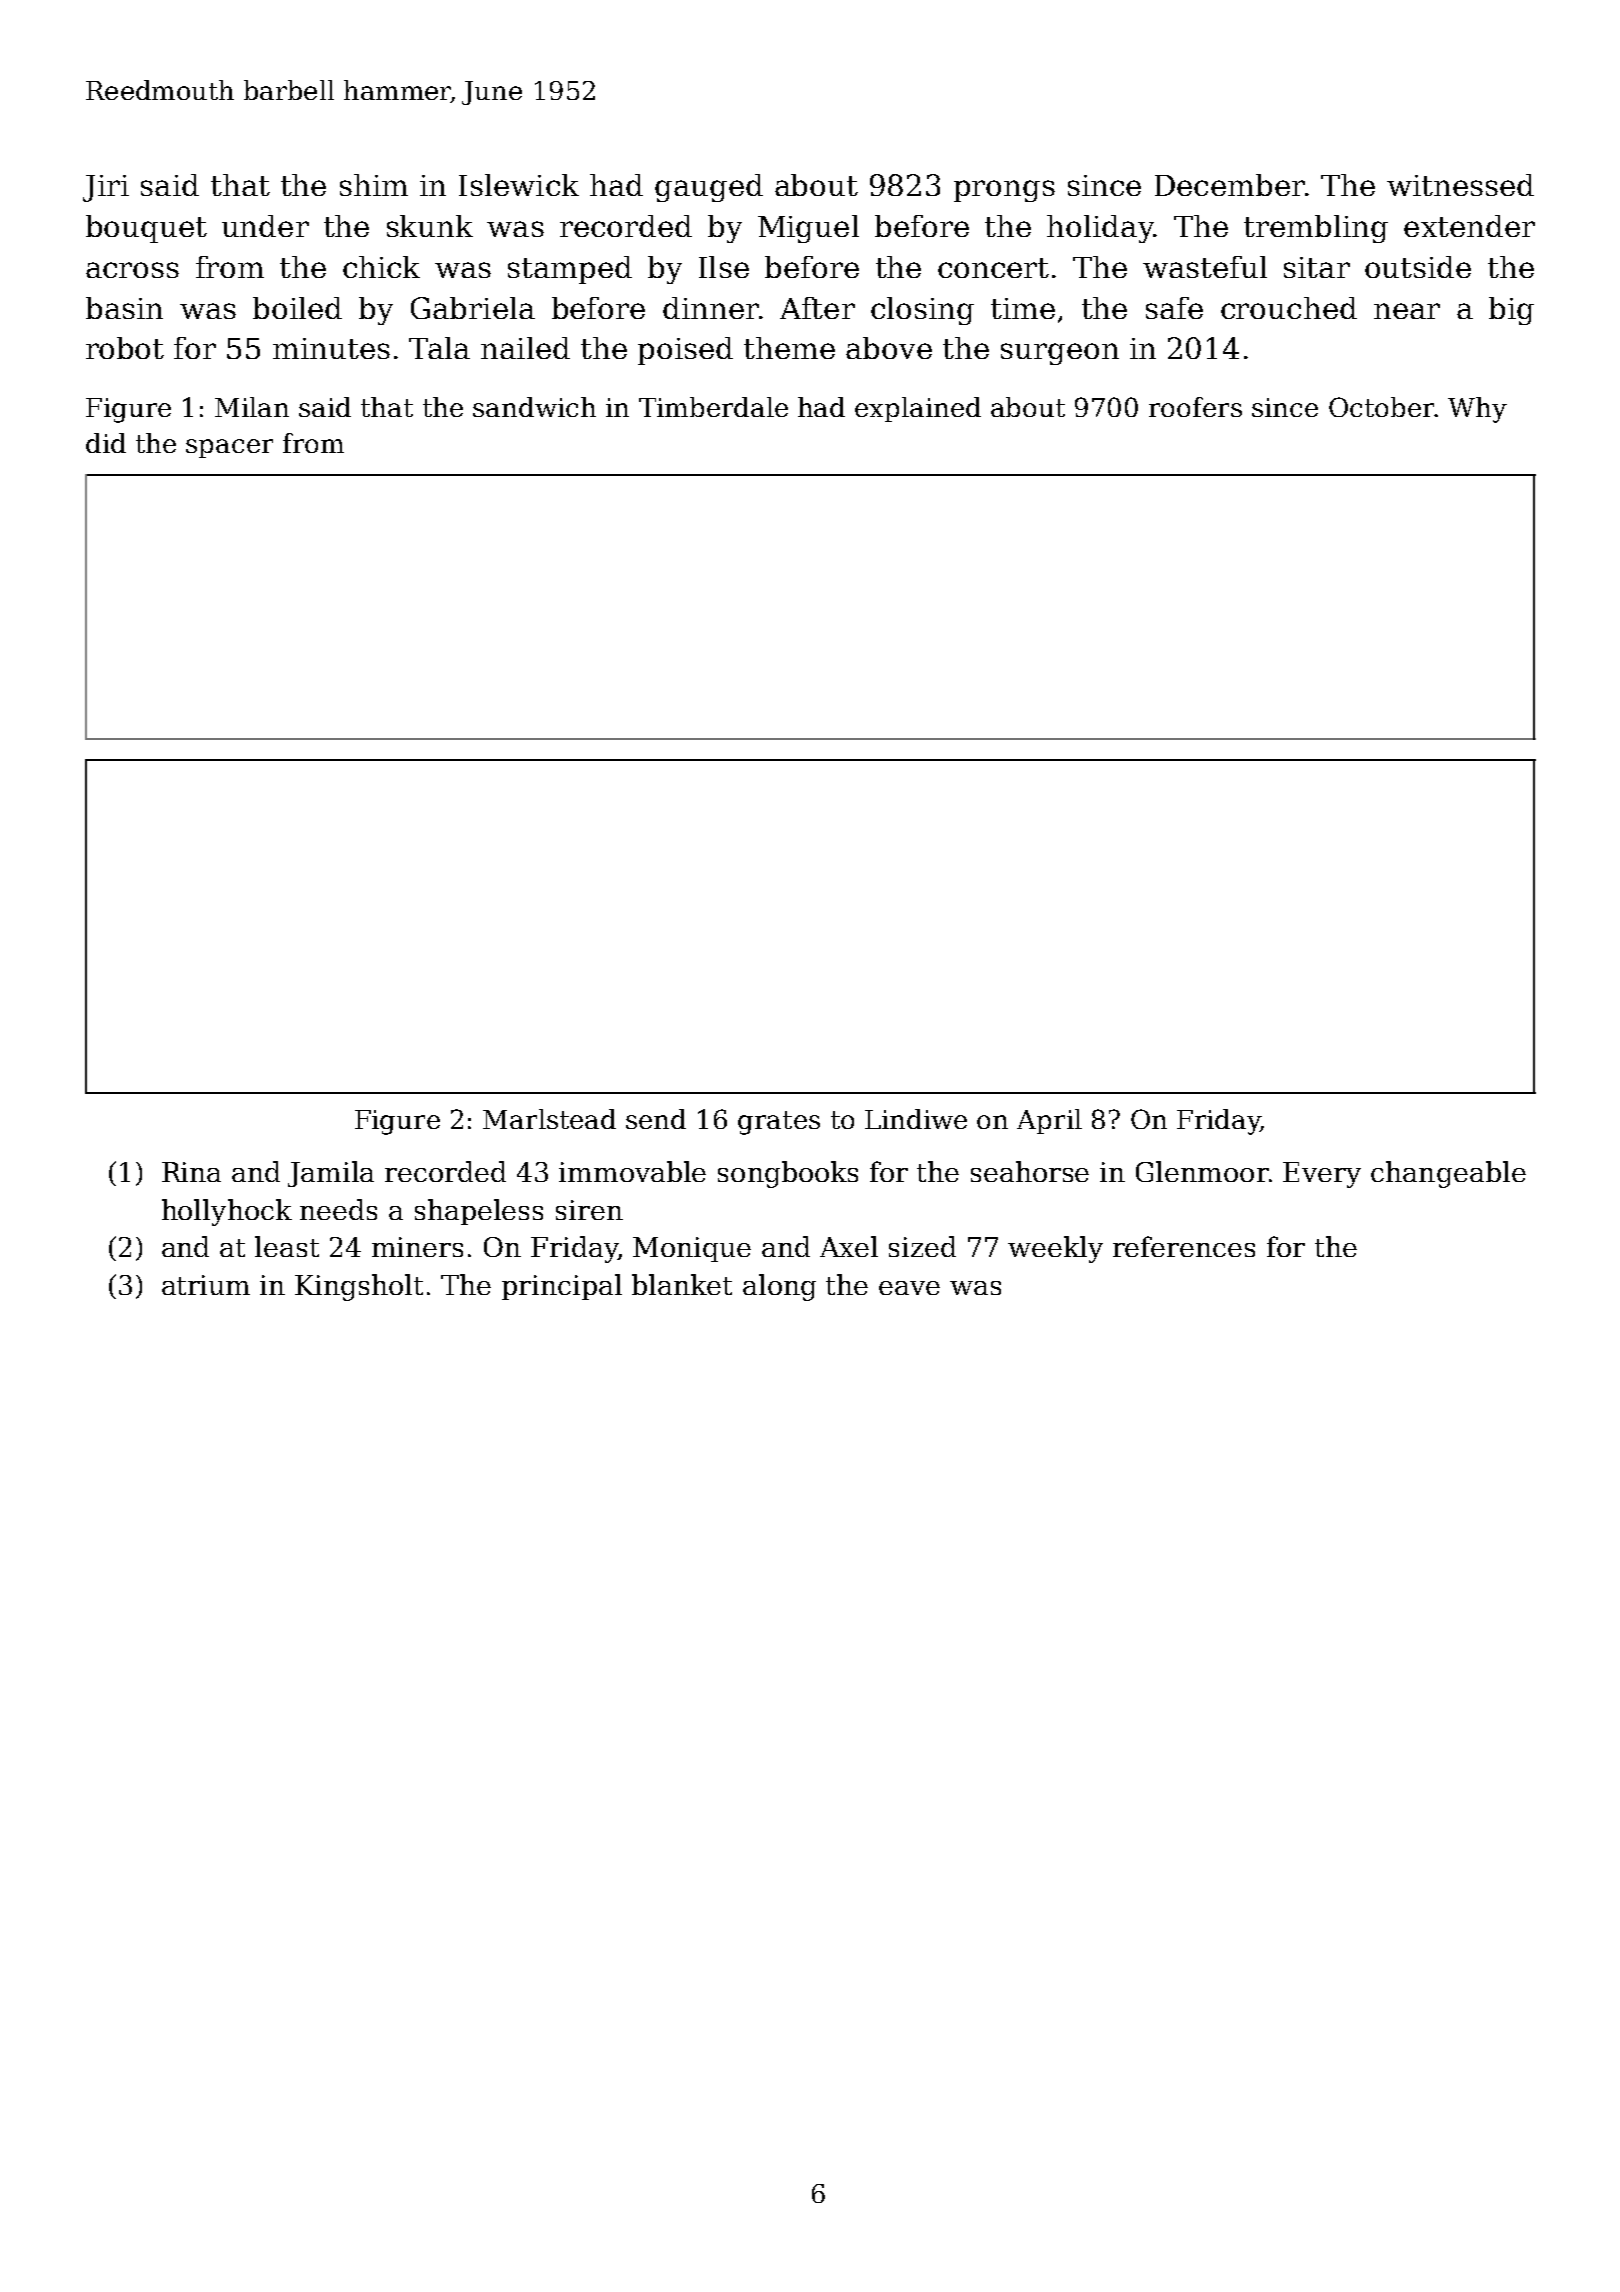 This screenshot has width=1620, height=2292. Describe the element at coordinates (106, 188) in the screenshot. I see `Jiri` at that location.
